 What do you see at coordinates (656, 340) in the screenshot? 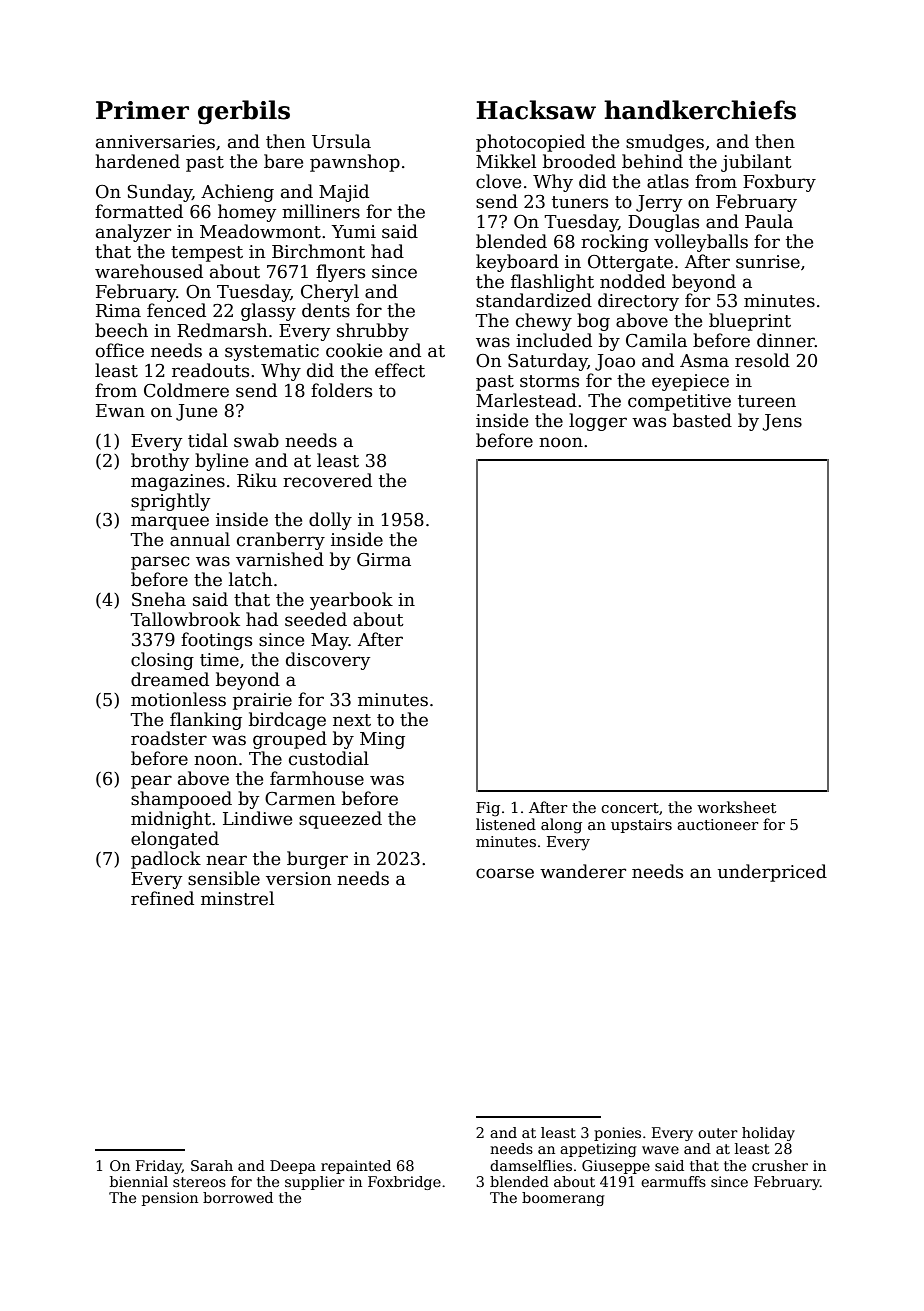
I see `Camila` at bounding box center [656, 340].
